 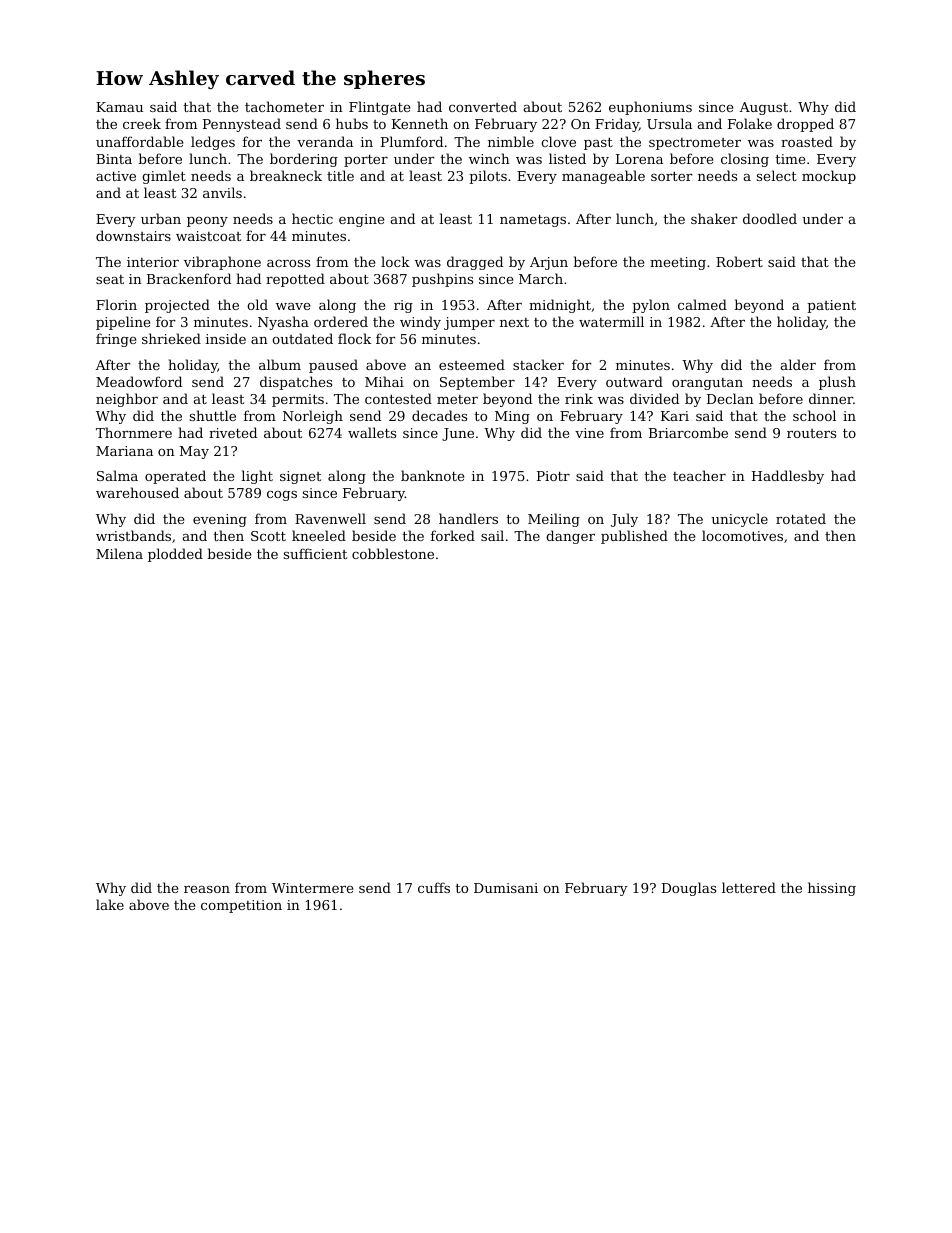 I want to click on Dumisani, so click(x=506, y=888).
